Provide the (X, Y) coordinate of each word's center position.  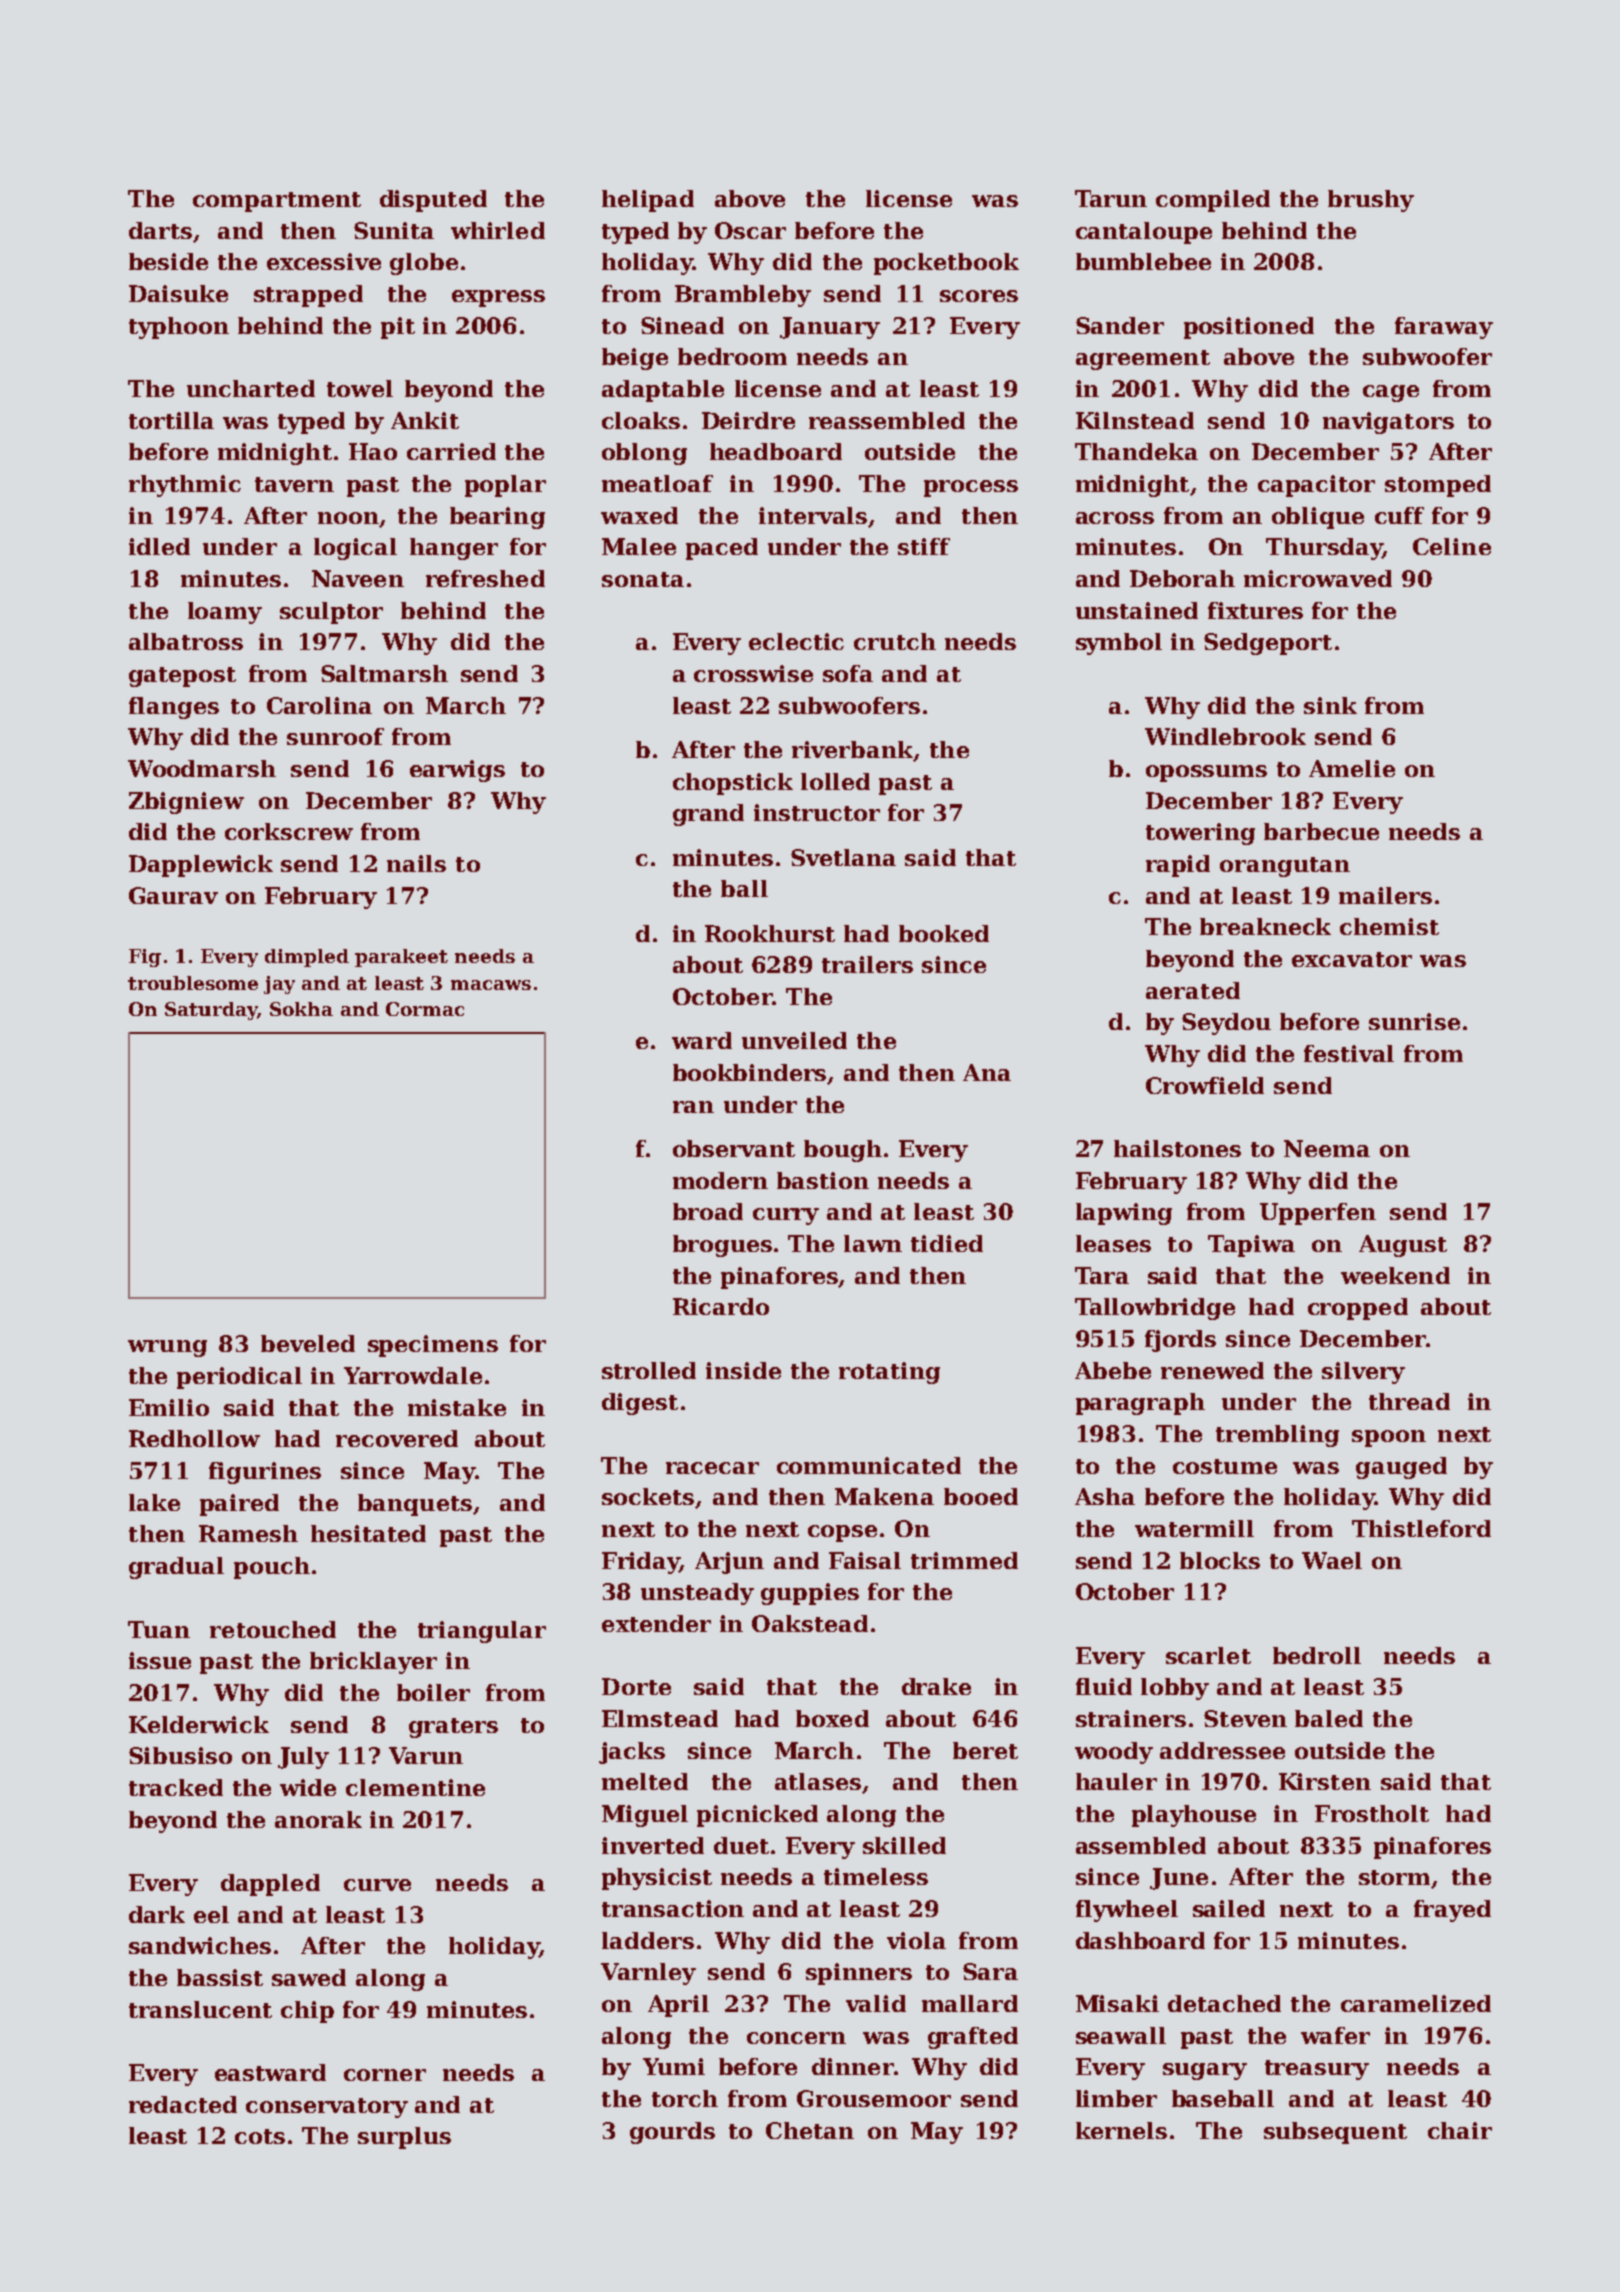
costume (1225, 1466)
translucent (200, 2009)
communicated (869, 1465)
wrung (167, 1348)
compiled (1213, 201)
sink (1330, 705)
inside (743, 1370)
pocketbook (946, 264)
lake (154, 1502)
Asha (1105, 1496)
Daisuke (178, 293)
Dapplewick (201, 866)
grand (708, 815)
